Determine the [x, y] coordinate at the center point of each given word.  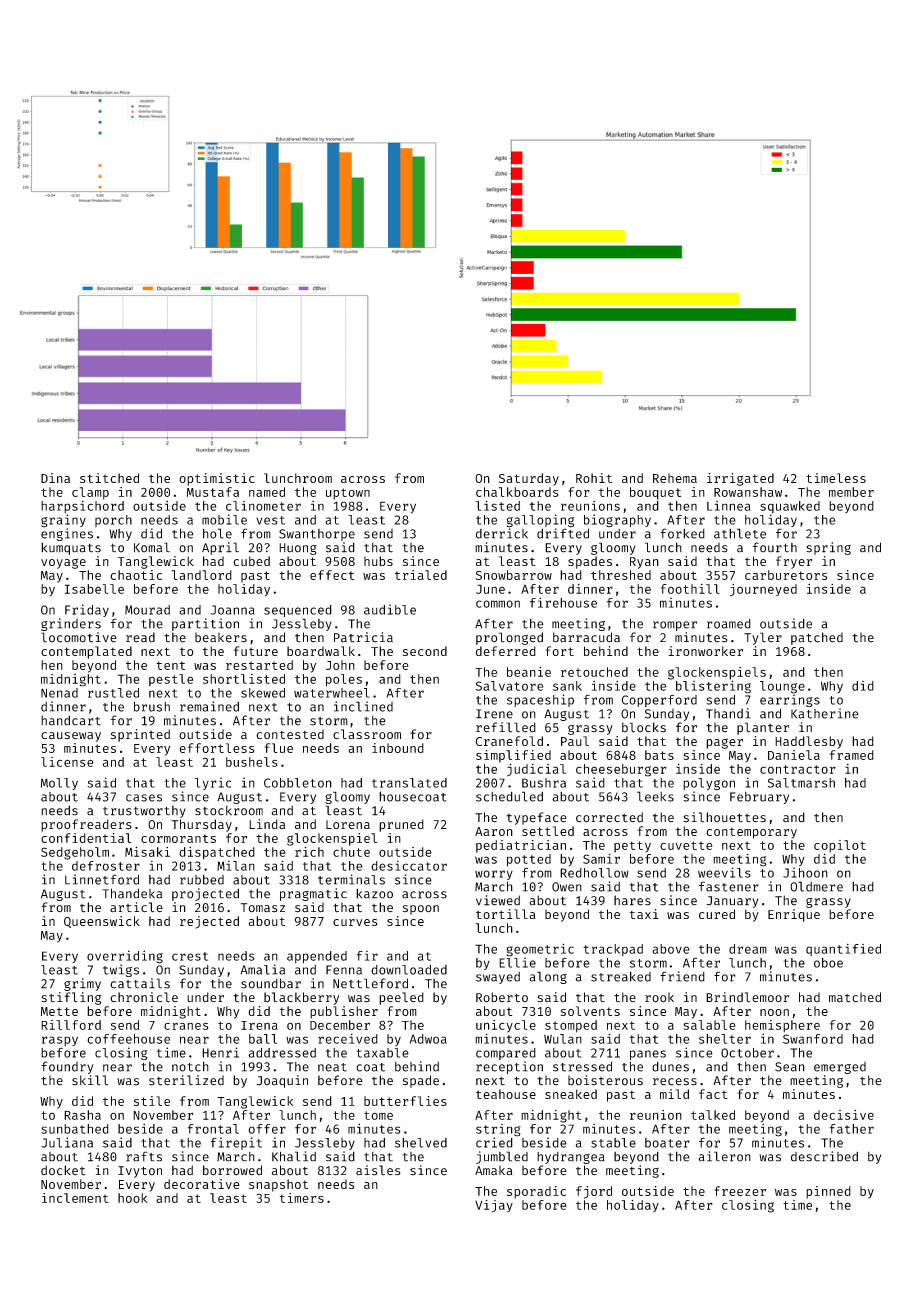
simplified [513, 756]
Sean [790, 1067]
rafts [144, 1156]
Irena [259, 1025]
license [67, 762]
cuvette [686, 845]
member [851, 492]
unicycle [506, 1026]
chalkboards [517, 492]
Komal [152, 547]
